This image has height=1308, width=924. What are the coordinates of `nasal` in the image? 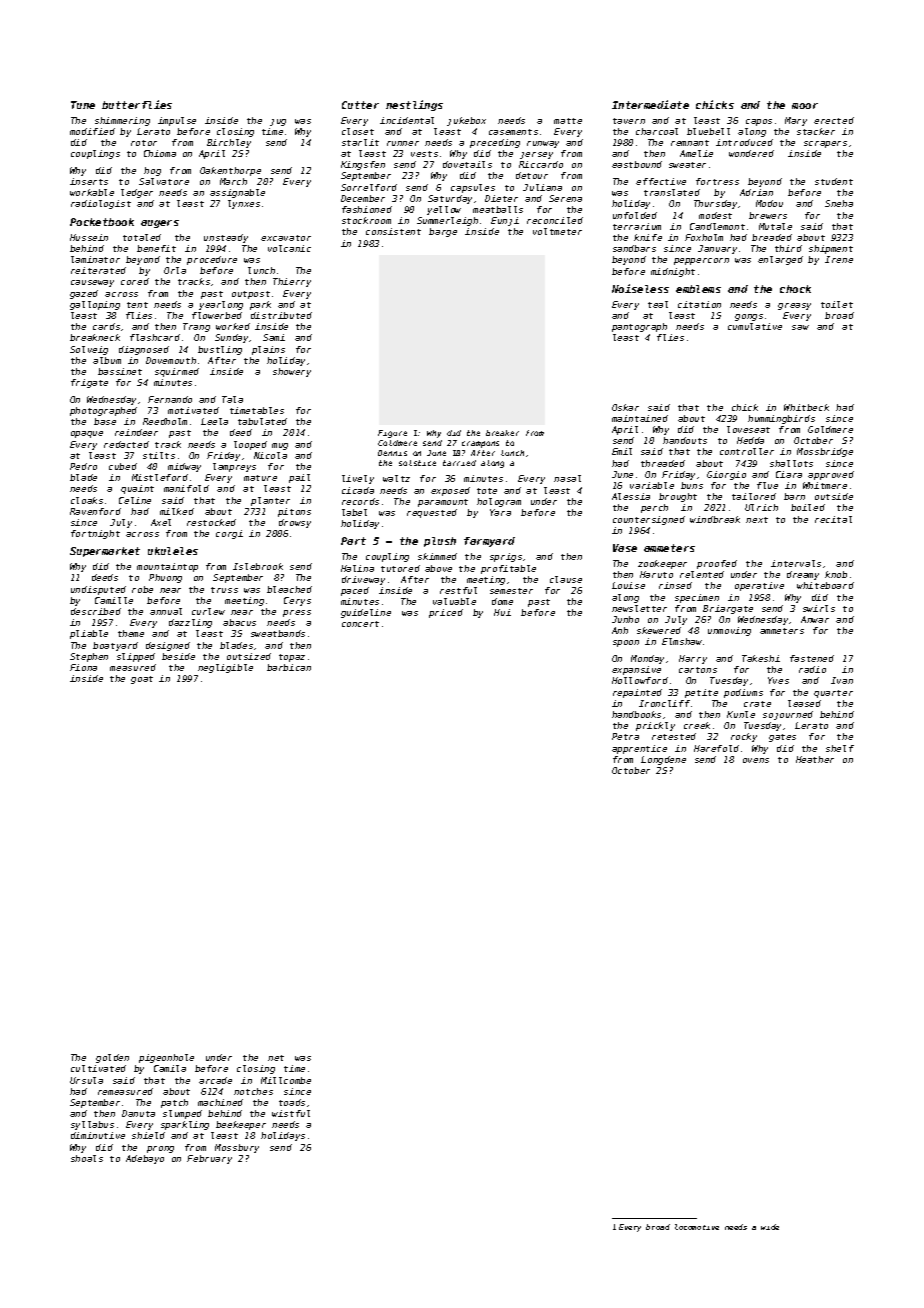 It's located at (567, 478).
